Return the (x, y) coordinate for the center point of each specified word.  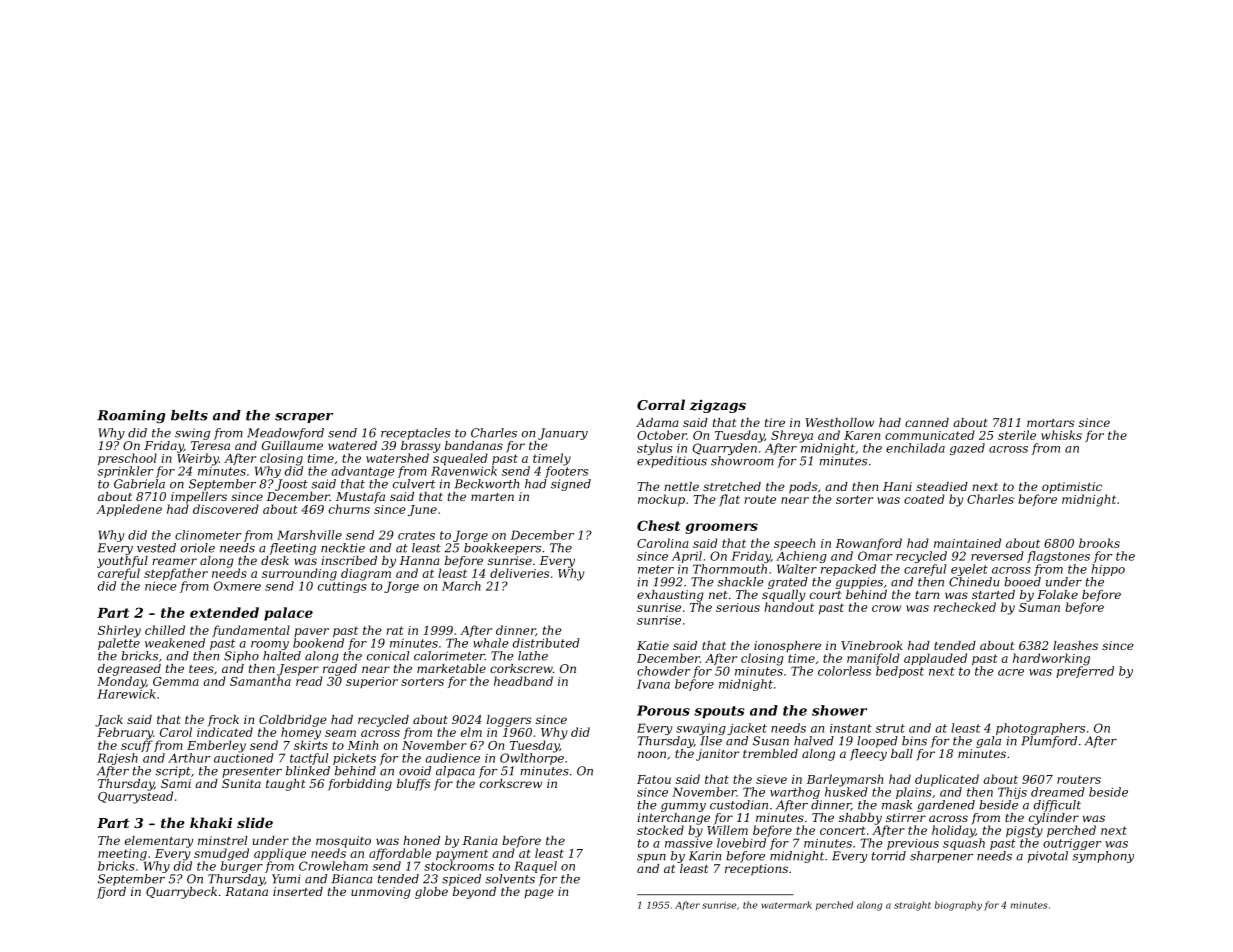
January (563, 434)
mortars (1050, 423)
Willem (727, 830)
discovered (226, 509)
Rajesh (117, 759)
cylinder (1054, 819)
